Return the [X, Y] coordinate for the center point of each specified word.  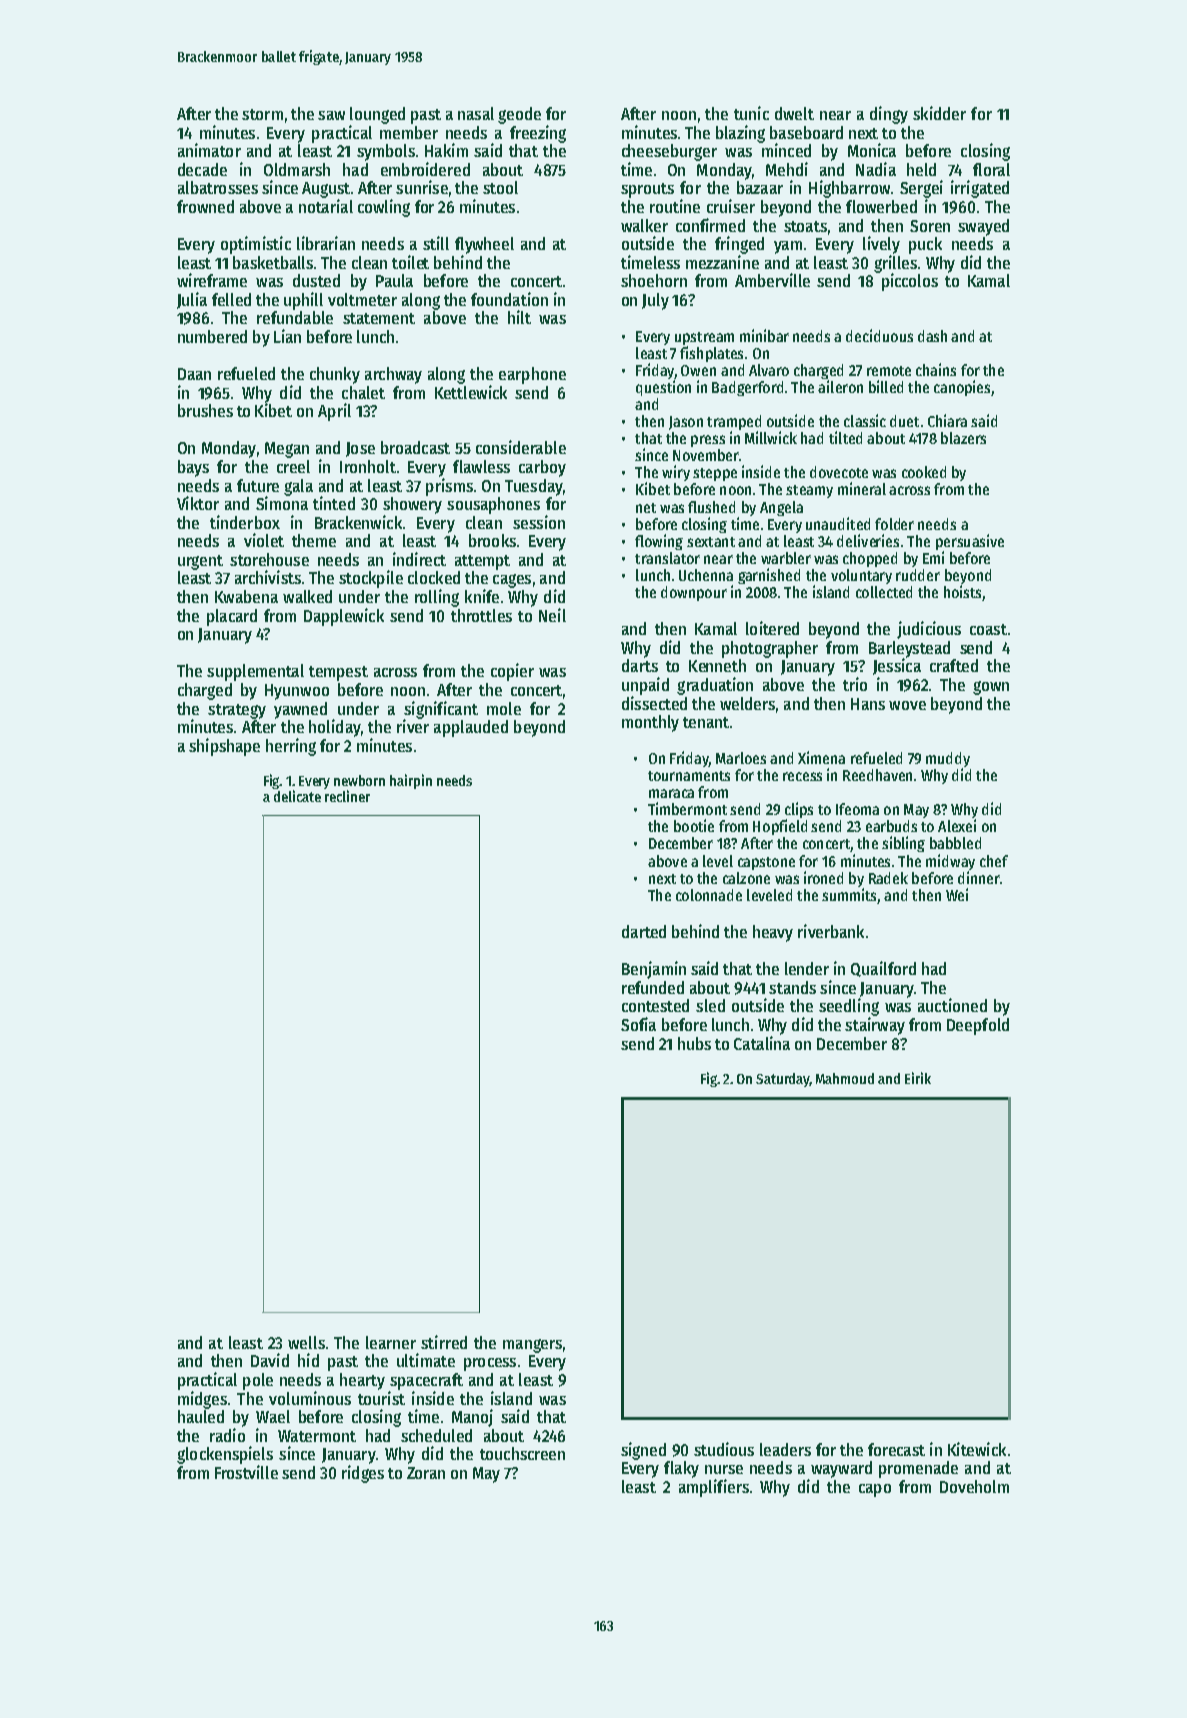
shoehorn [654, 280]
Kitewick [977, 1449]
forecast [896, 1449]
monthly [650, 723]
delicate [297, 796]
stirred [444, 1342]
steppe [715, 474]
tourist [381, 1398]
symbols [386, 152]
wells [306, 1342]
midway [950, 862]
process [490, 1364]
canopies [963, 388]
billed [886, 386]
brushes [205, 410]
